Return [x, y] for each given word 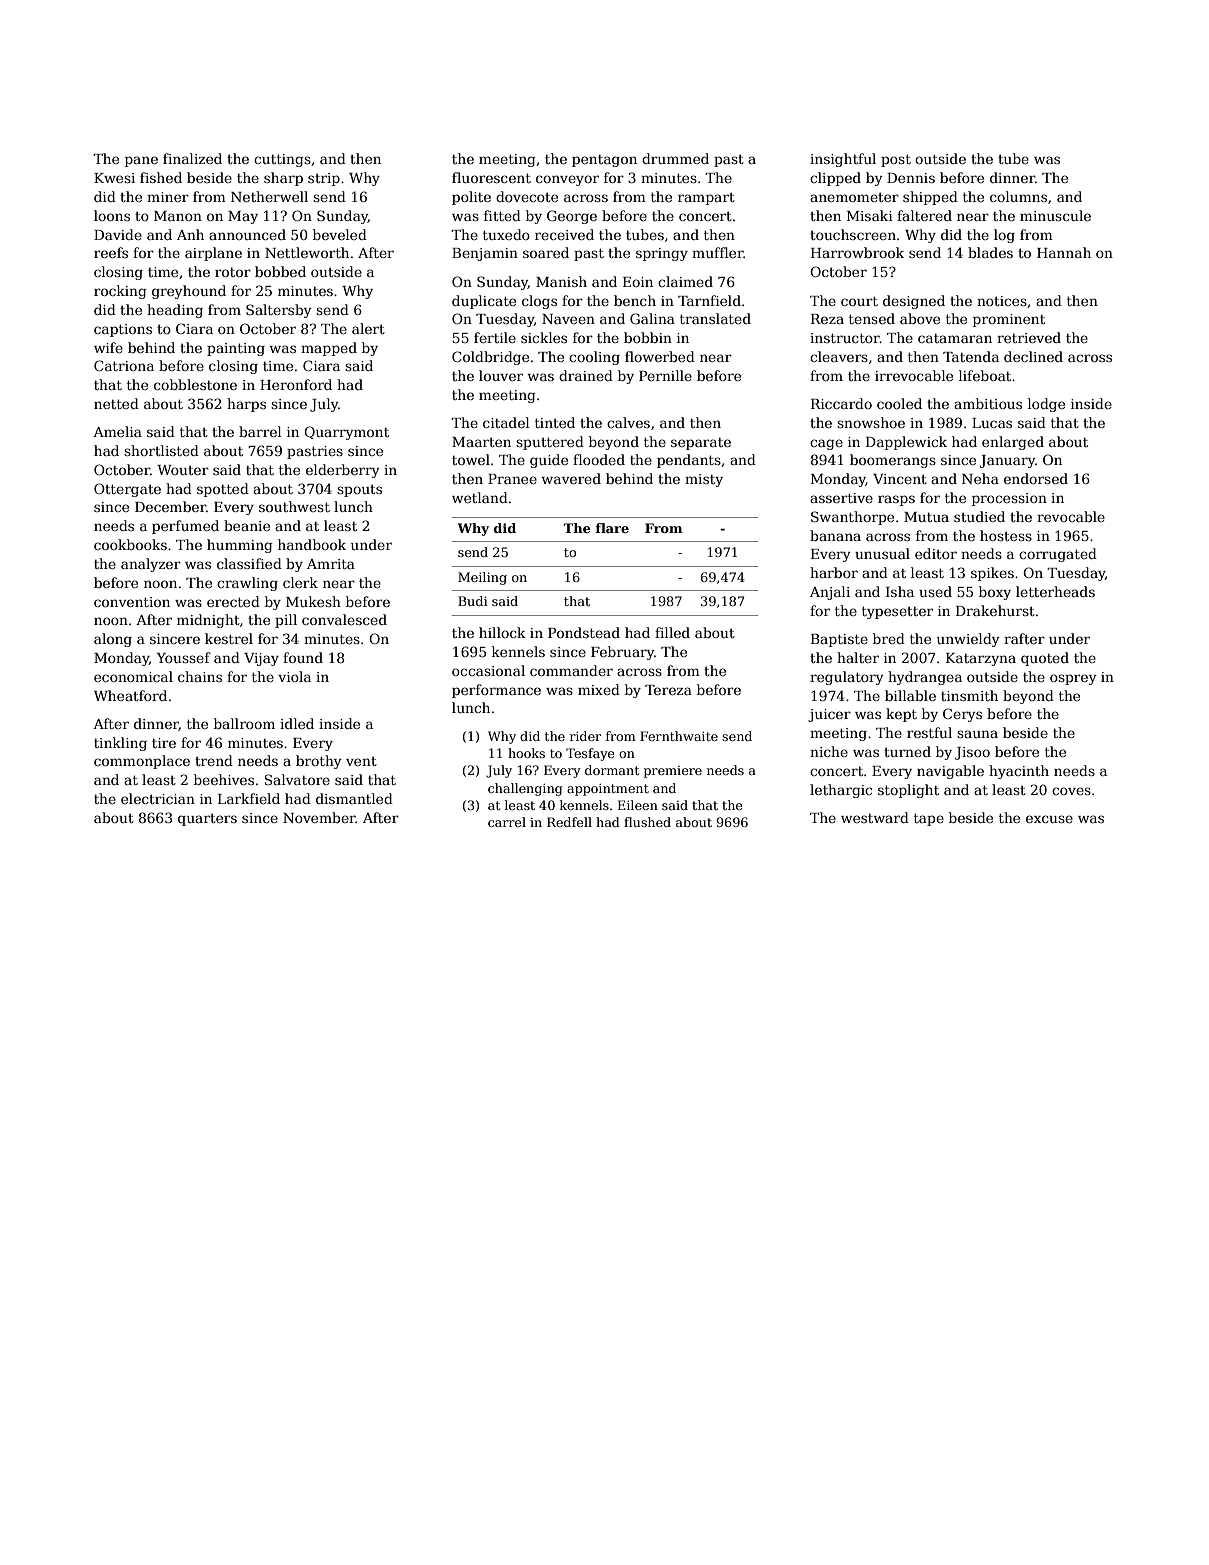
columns [1018, 196]
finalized [192, 158]
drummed [675, 158]
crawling [247, 584]
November [319, 817]
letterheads [1055, 591]
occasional [488, 670]
